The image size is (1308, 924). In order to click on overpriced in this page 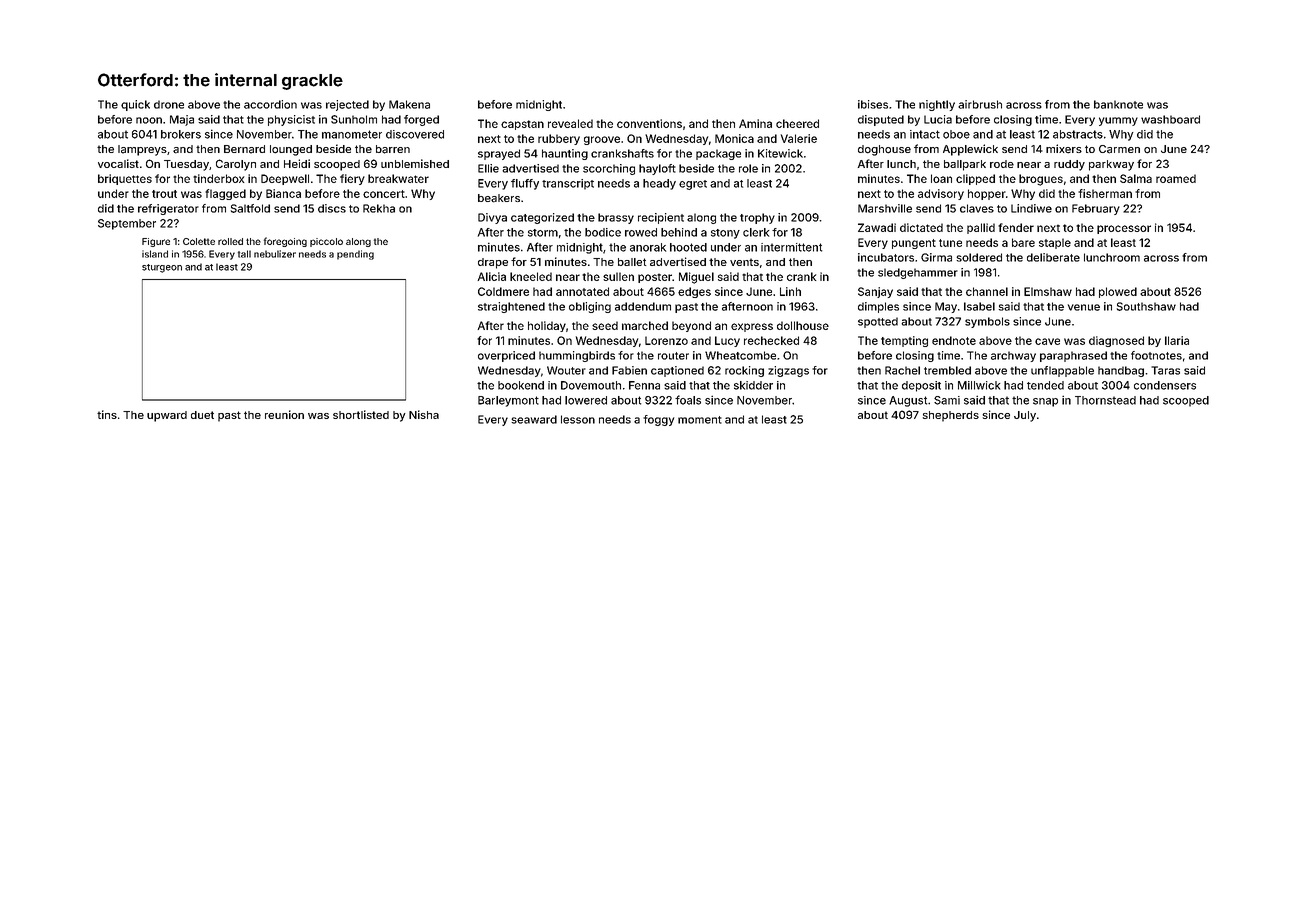, I will do `click(506, 356)`.
